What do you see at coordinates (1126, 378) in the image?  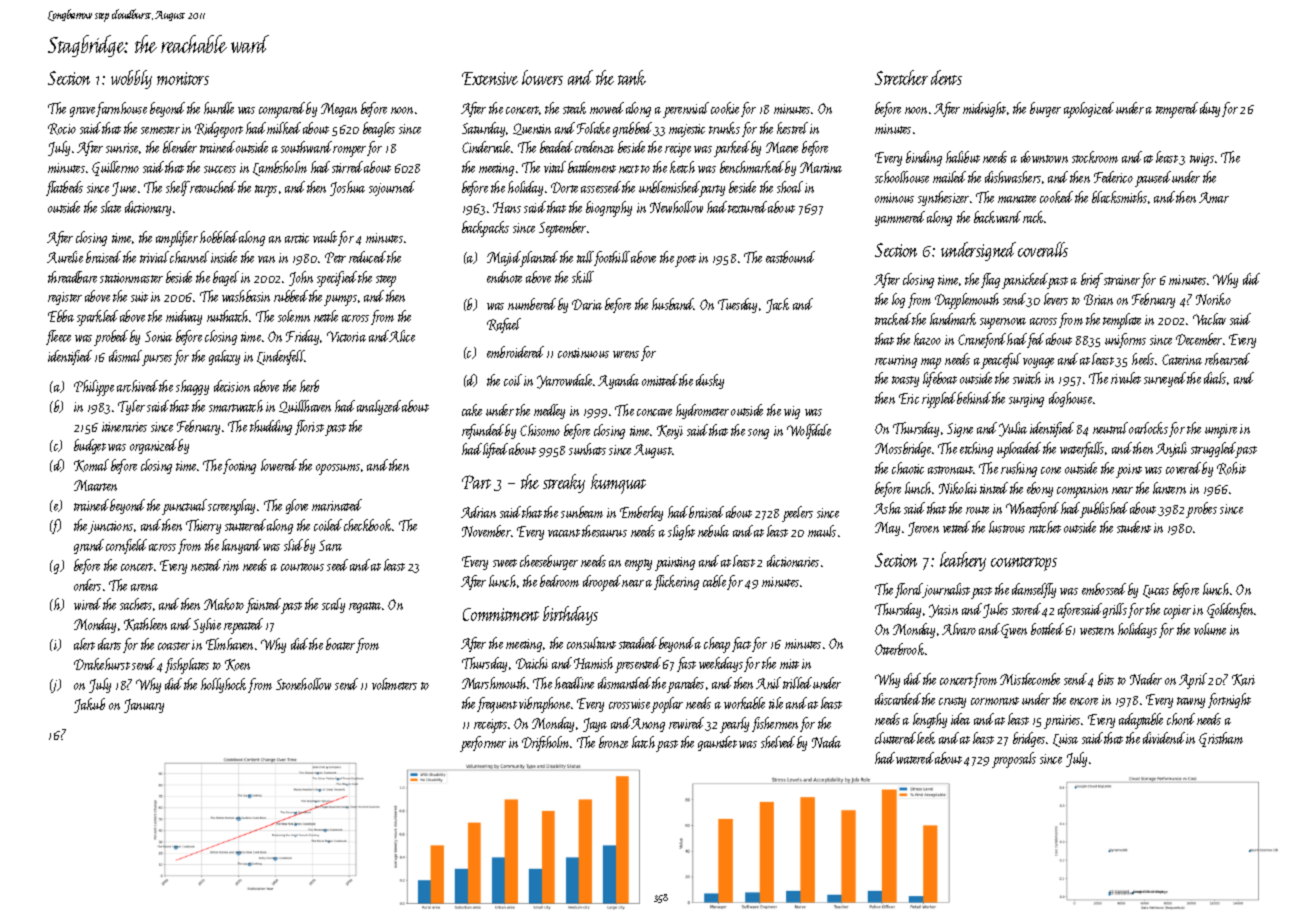 I see `rivulet` at bounding box center [1126, 378].
